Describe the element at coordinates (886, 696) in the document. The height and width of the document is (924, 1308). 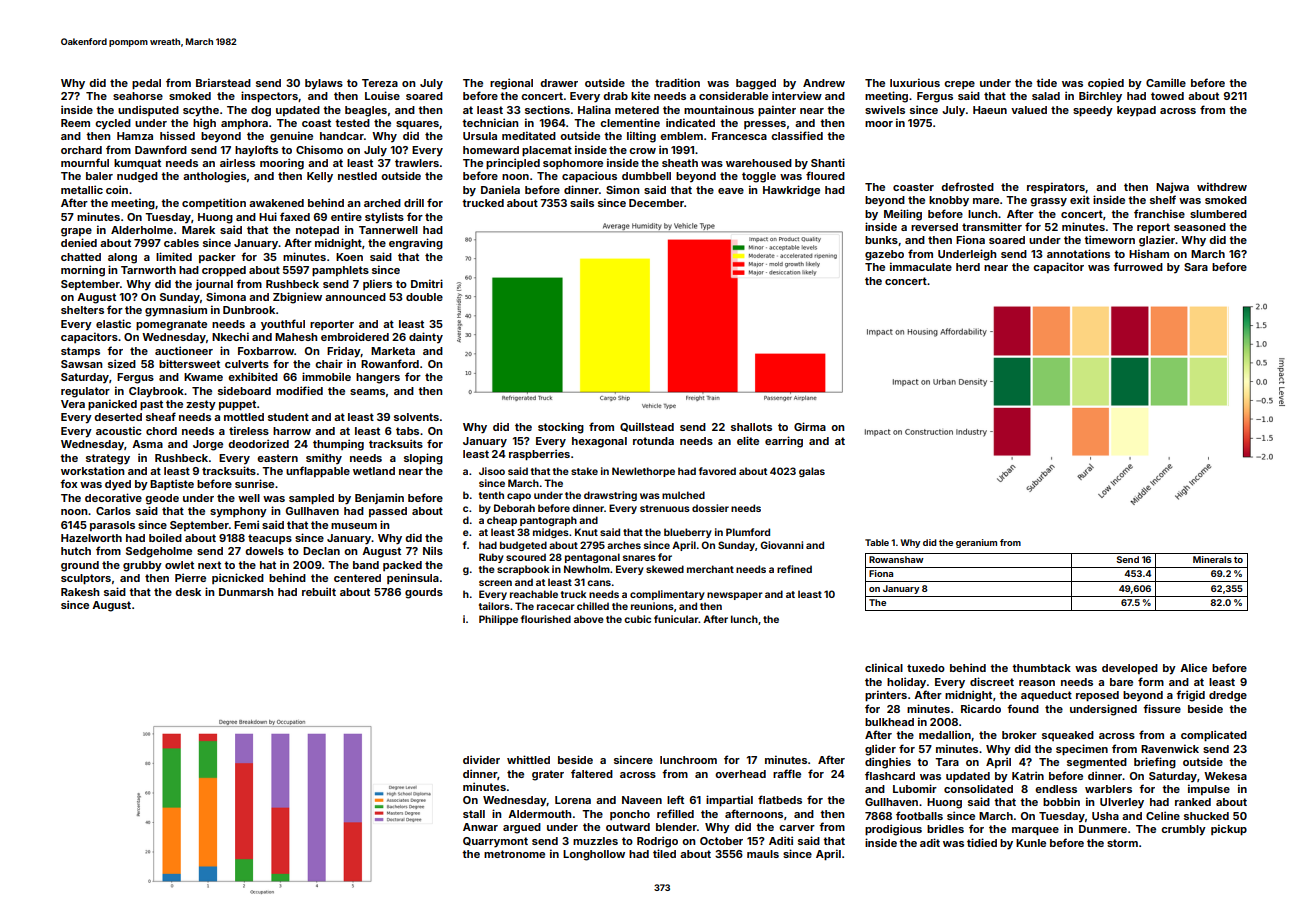
I see `printers` at that location.
